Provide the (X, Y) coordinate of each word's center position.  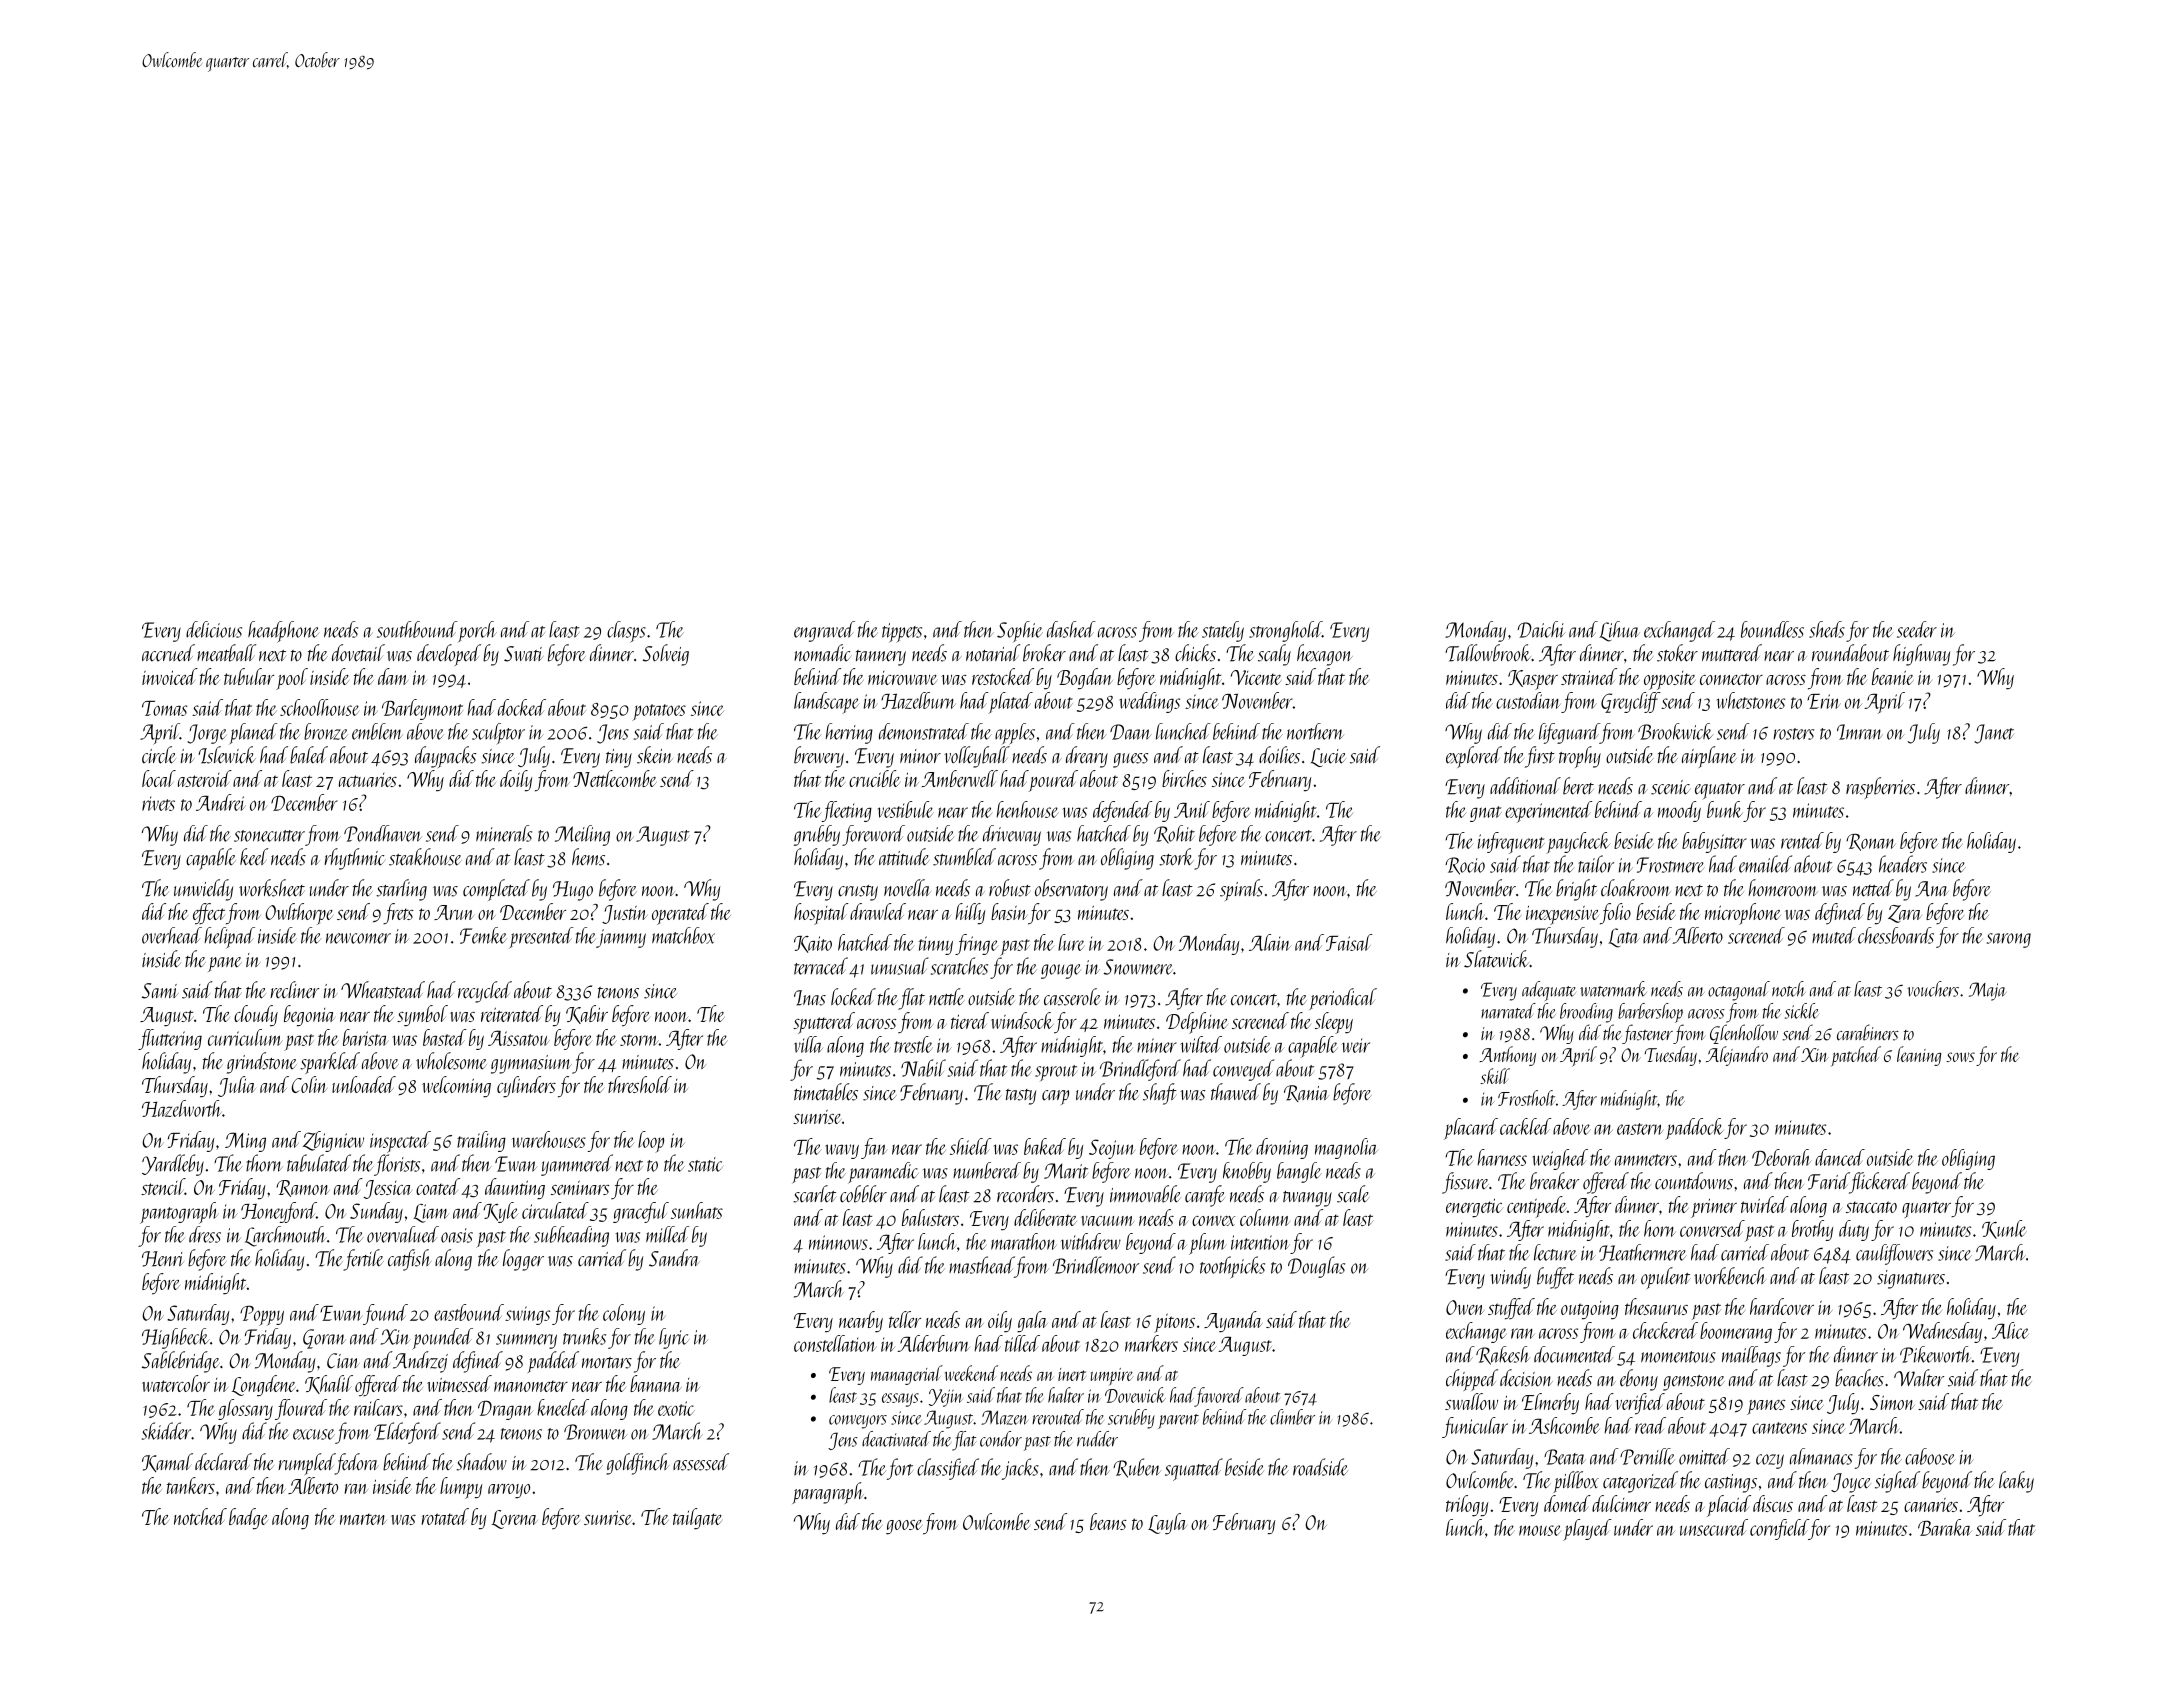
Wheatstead (383, 990)
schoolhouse (320, 707)
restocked (1003, 676)
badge (248, 1518)
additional (1525, 786)
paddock (1694, 1129)
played (1587, 1530)
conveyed (1243, 1070)
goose (904, 1527)
